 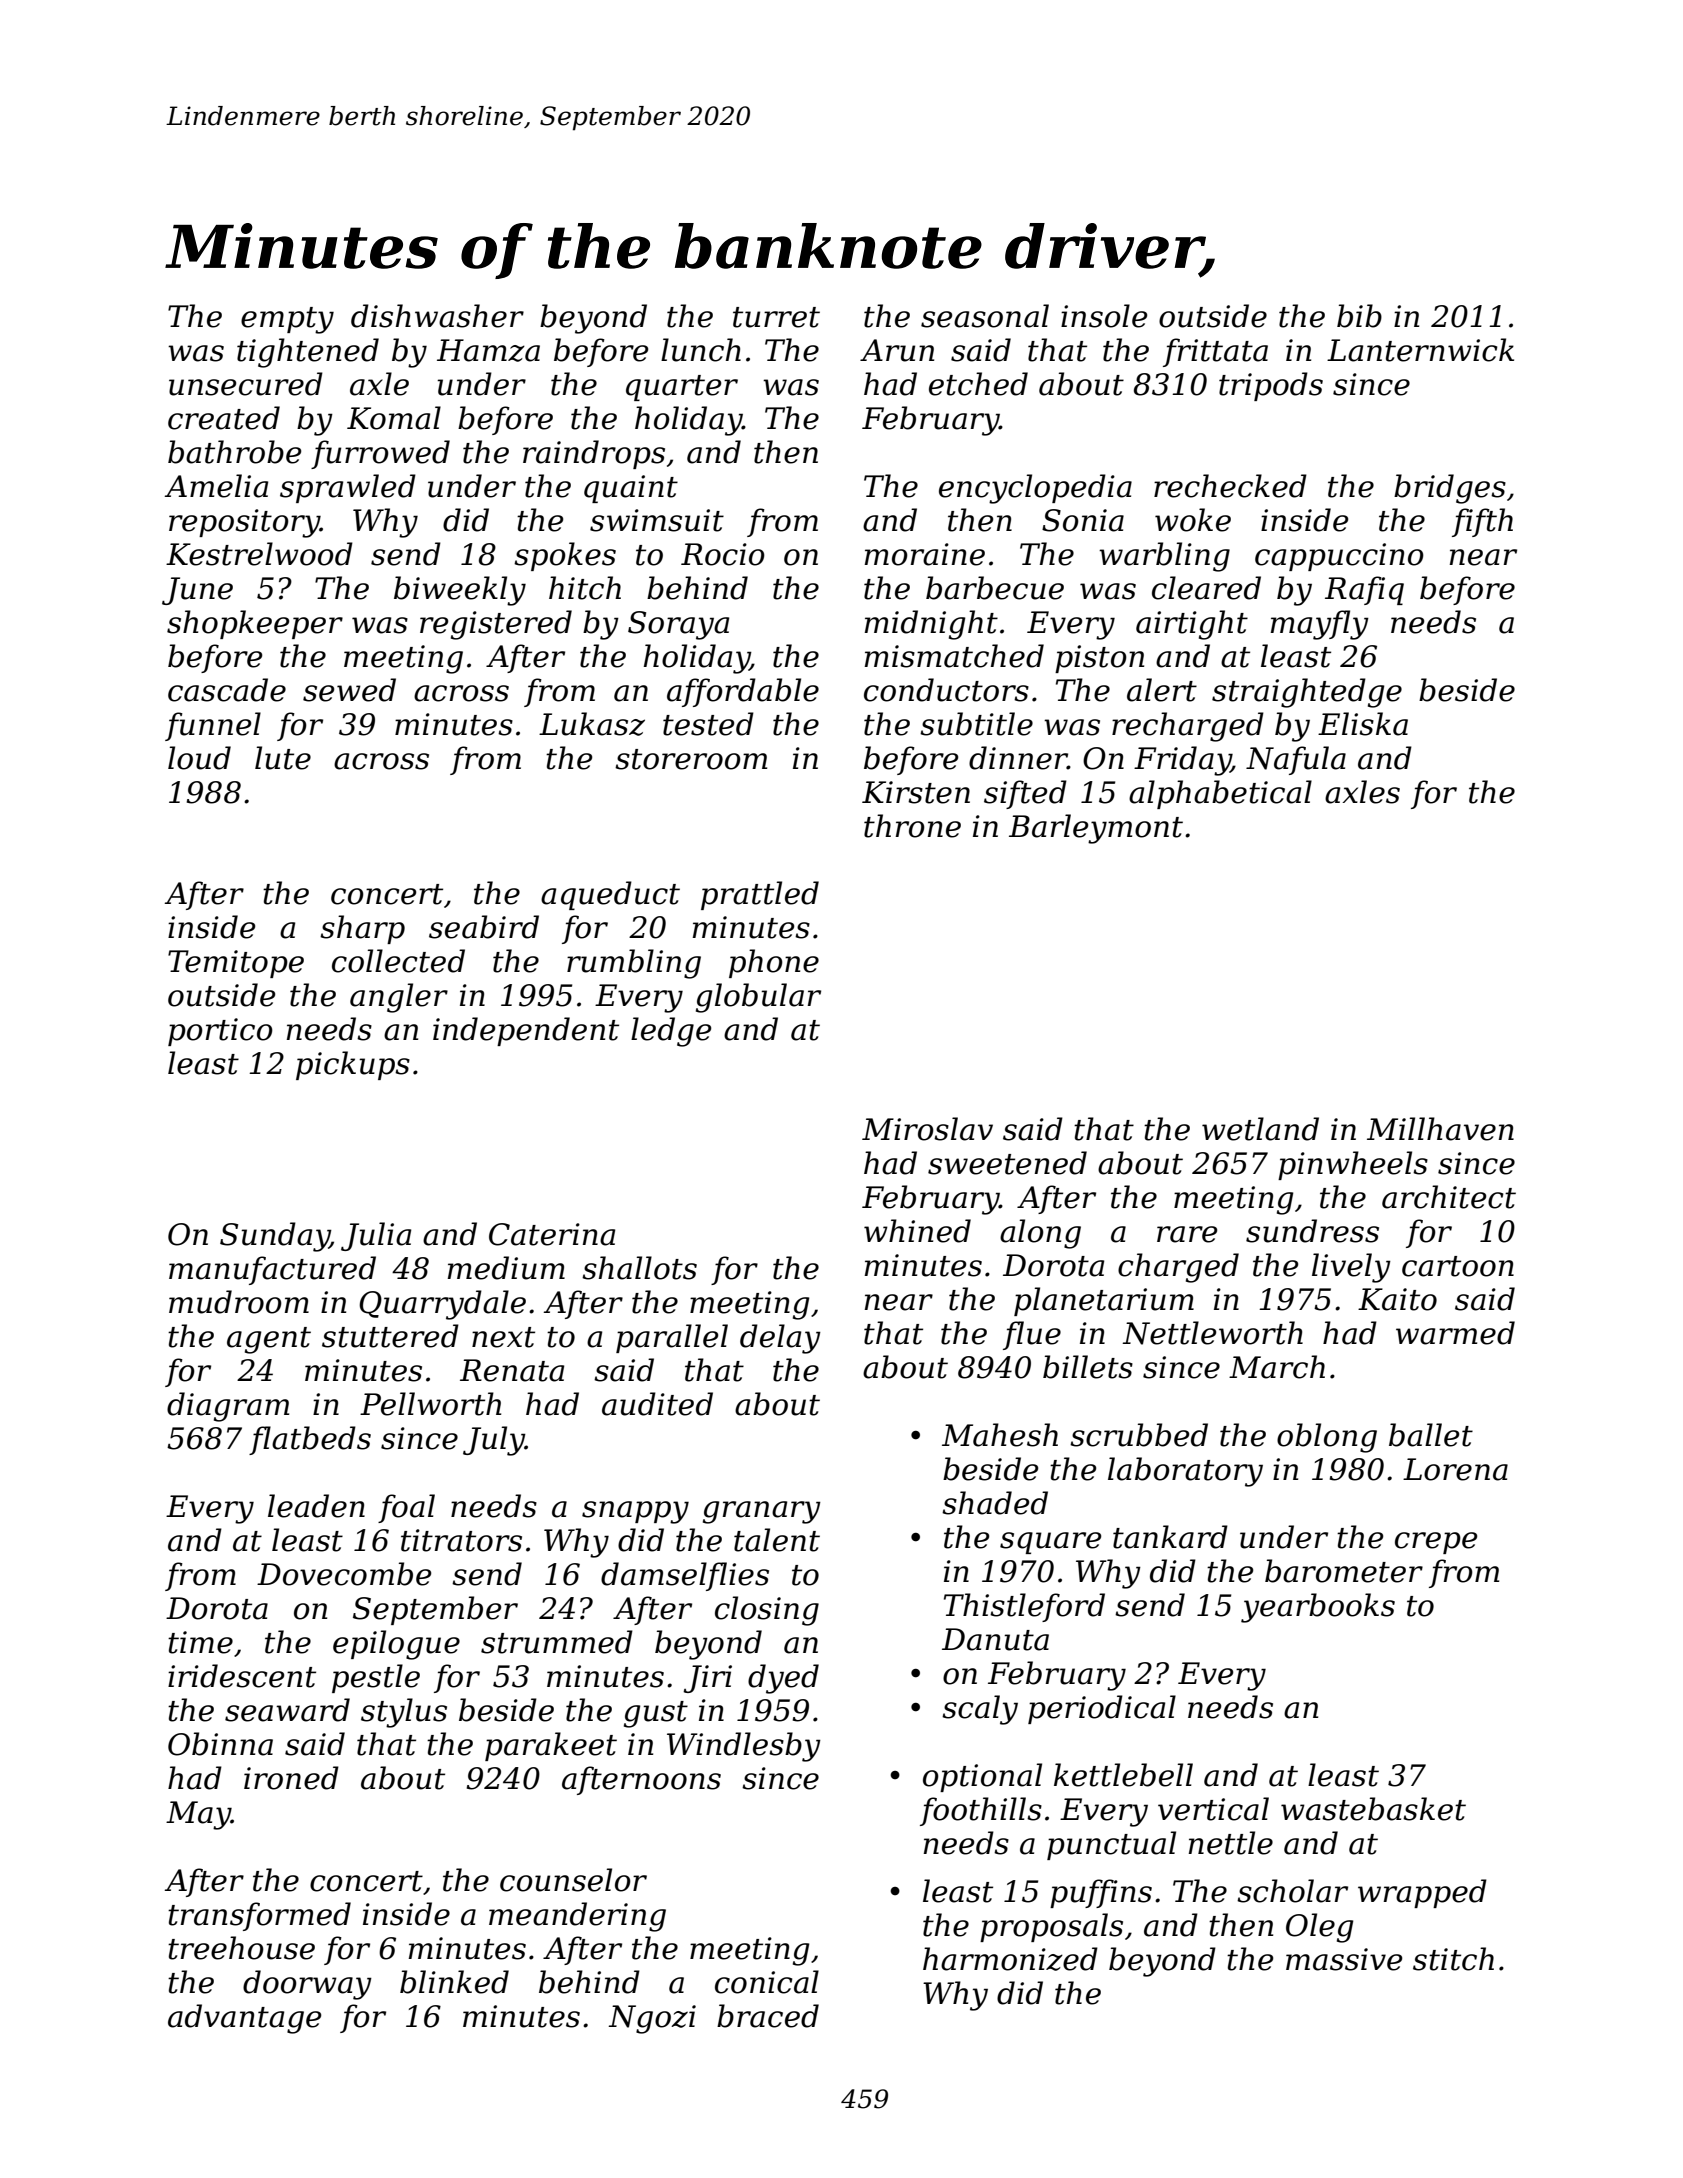 What do you see at coordinates (1007, 1163) in the screenshot?
I see `sweetened` at bounding box center [1007, 1163].
